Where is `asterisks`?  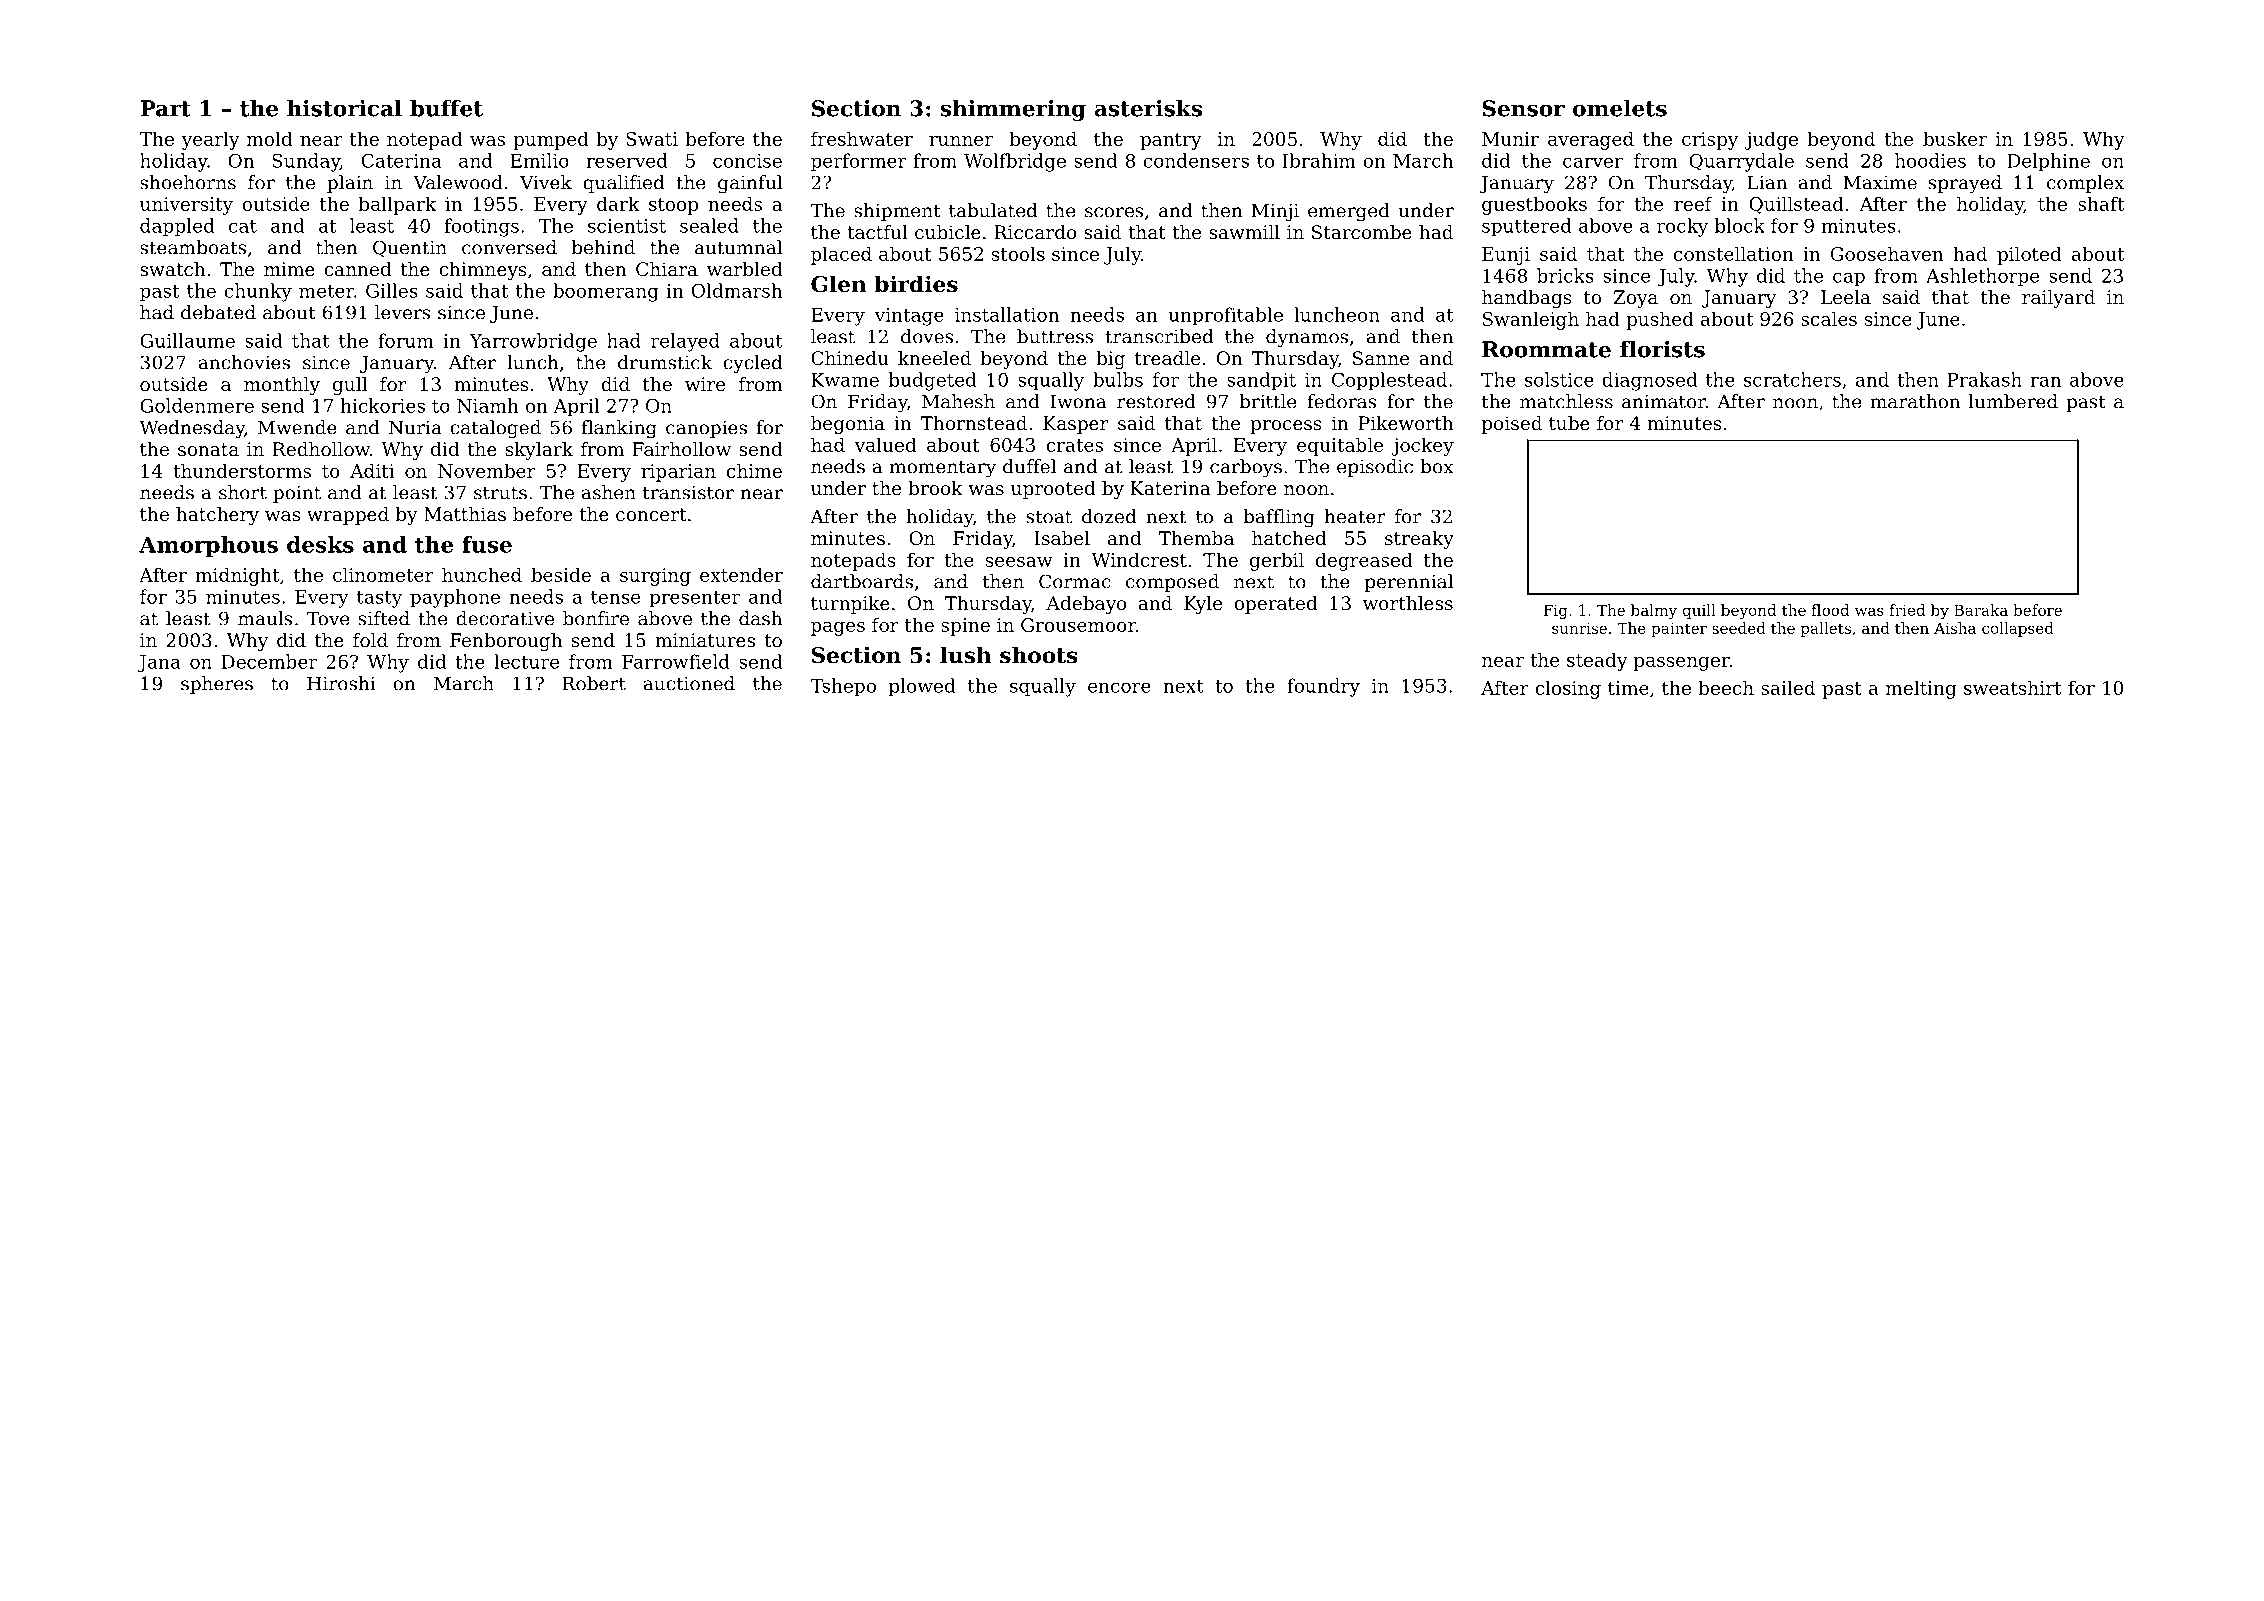 asterisks is located at coordinates (1148, 108).
